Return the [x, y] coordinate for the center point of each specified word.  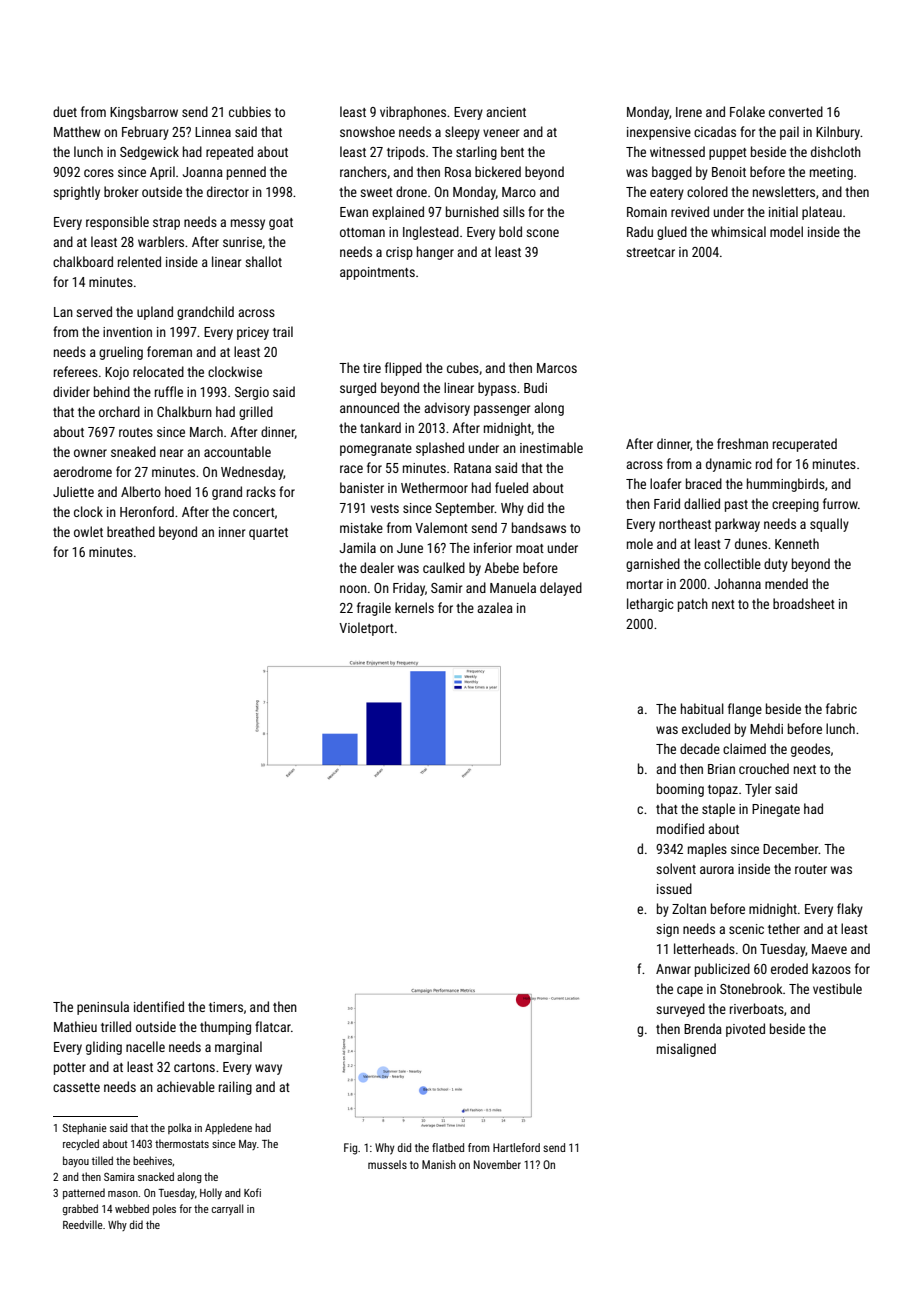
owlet [88, 531]
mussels [387, 1164]
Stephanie [85, 1128]
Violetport [366, 629]
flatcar [273, 1026]
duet [65, 111]
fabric [841, 708]
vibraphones [413, 113]
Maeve [829, 949]
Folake [747, 111]
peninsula [103, 1008]
